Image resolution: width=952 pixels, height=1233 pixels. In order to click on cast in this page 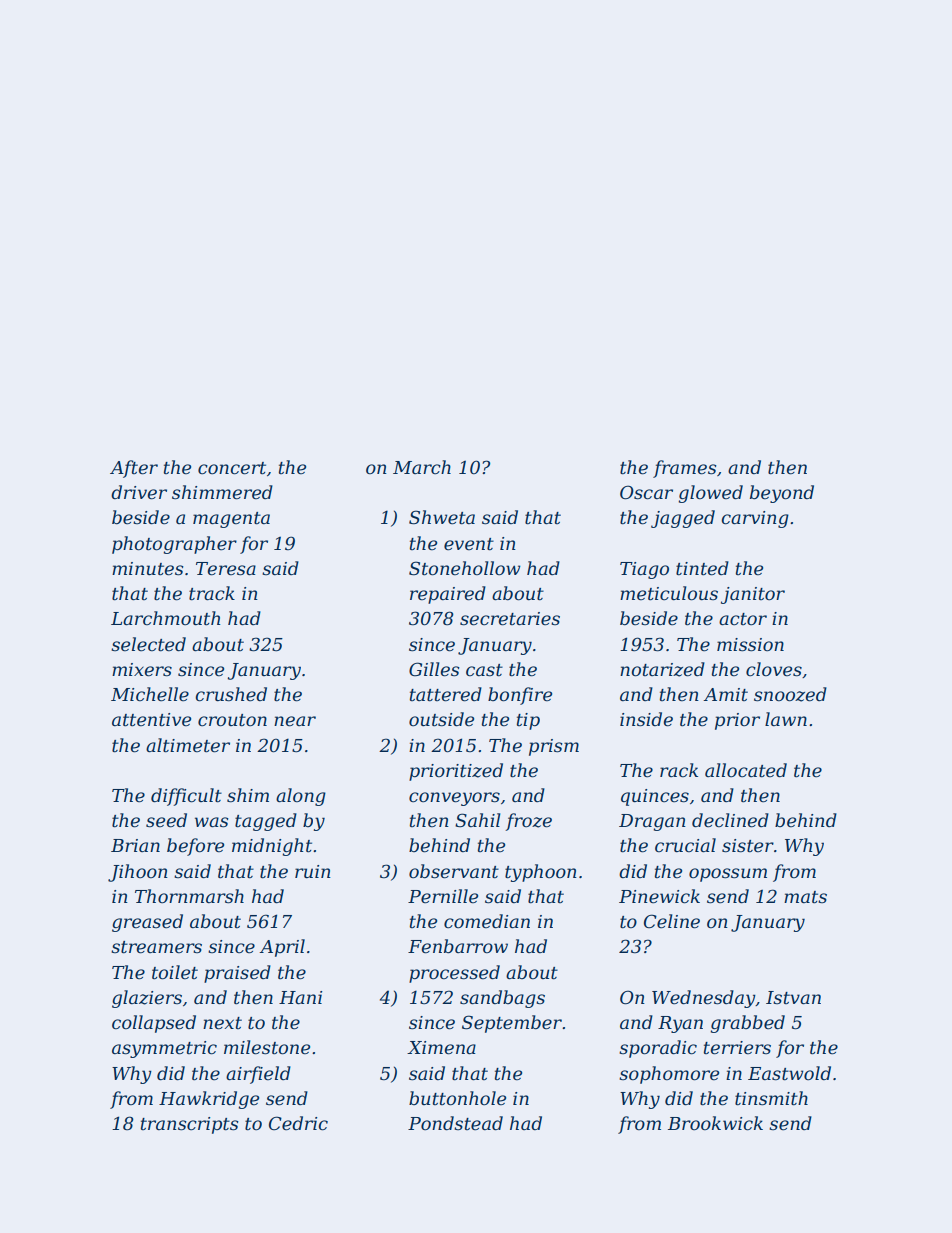, I will do `click(484, 670)`.
